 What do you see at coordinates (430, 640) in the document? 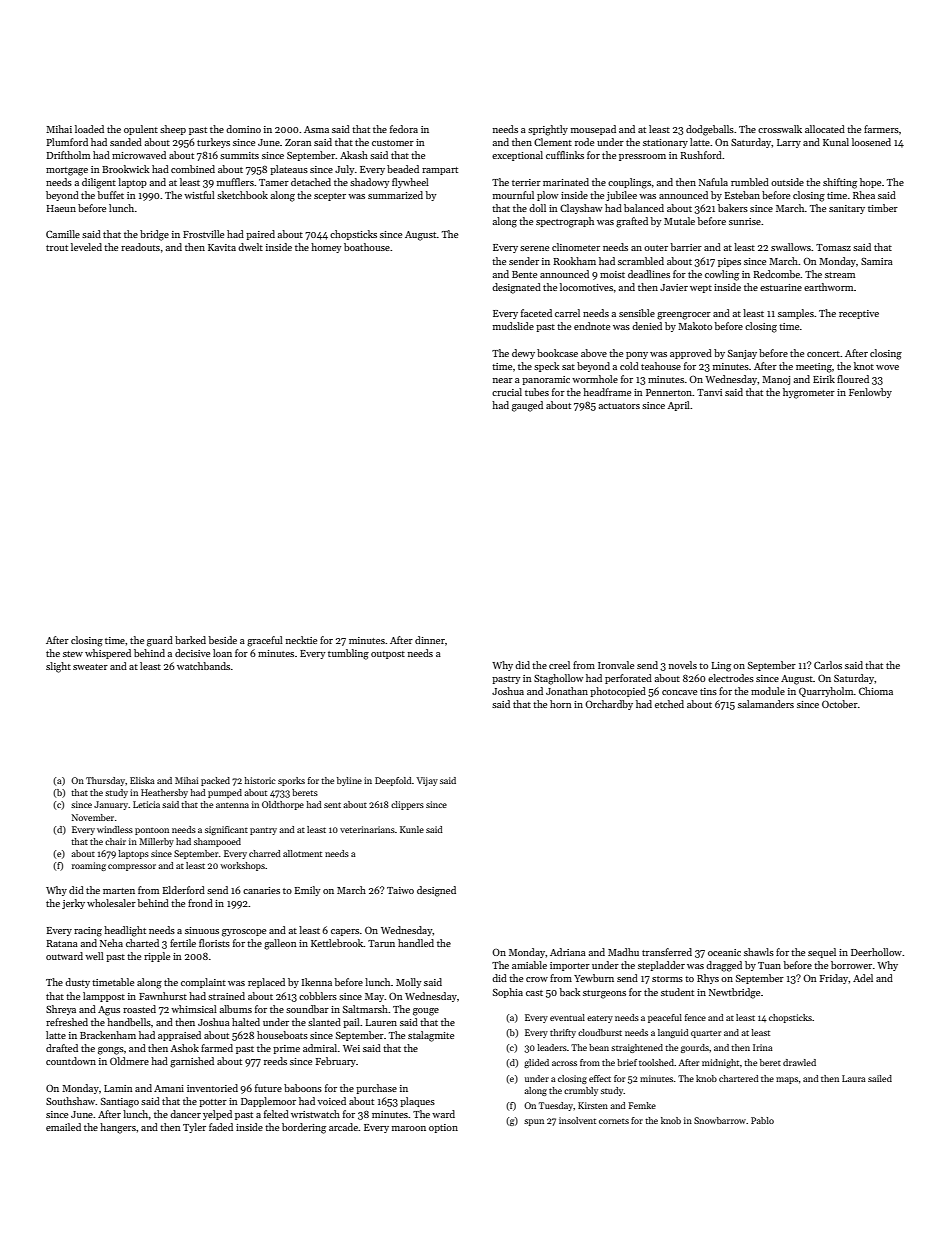
I see `dinner` at bounding box center [430, 640].
